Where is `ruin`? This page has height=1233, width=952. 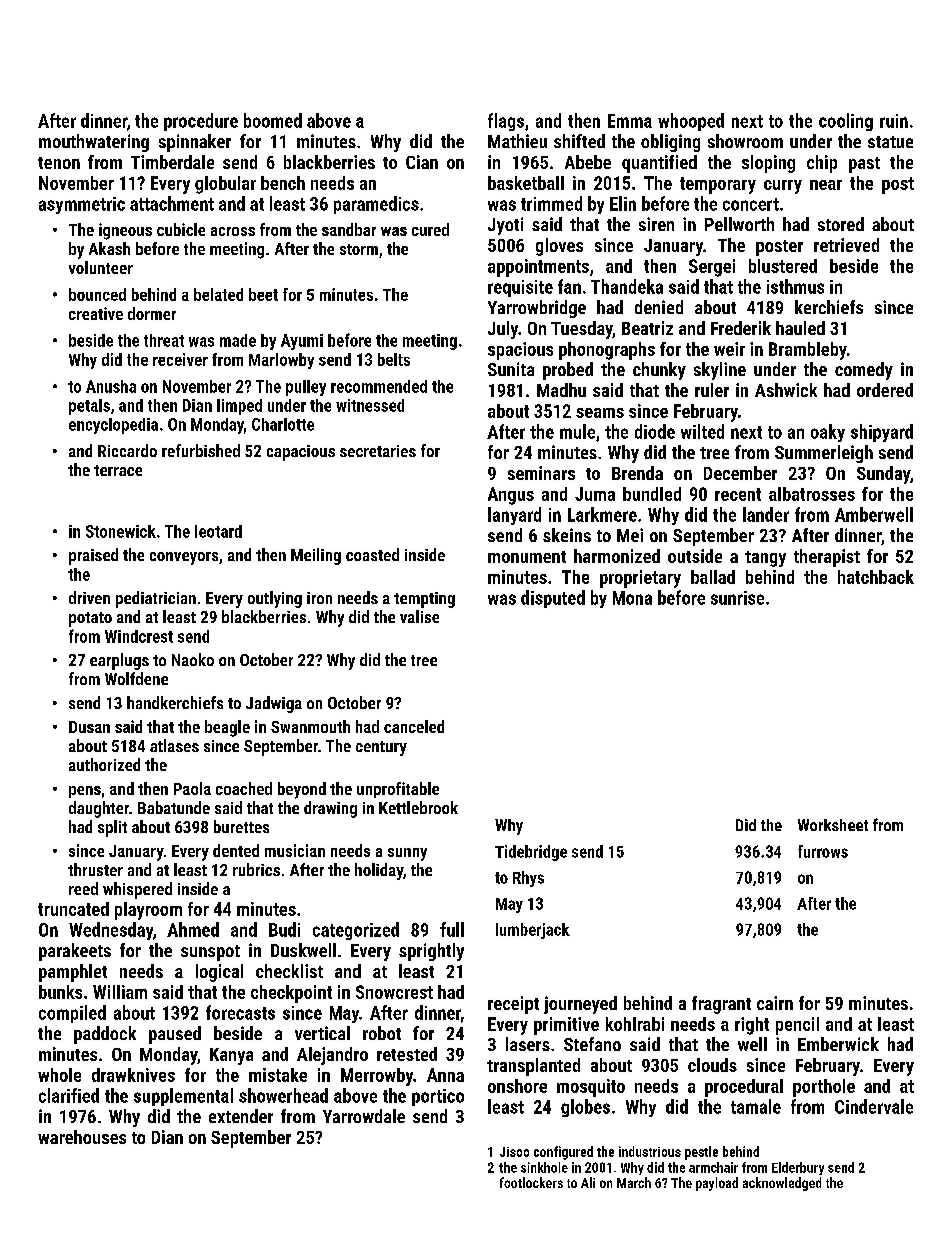
ruin is located at coordinates (894, 121).
